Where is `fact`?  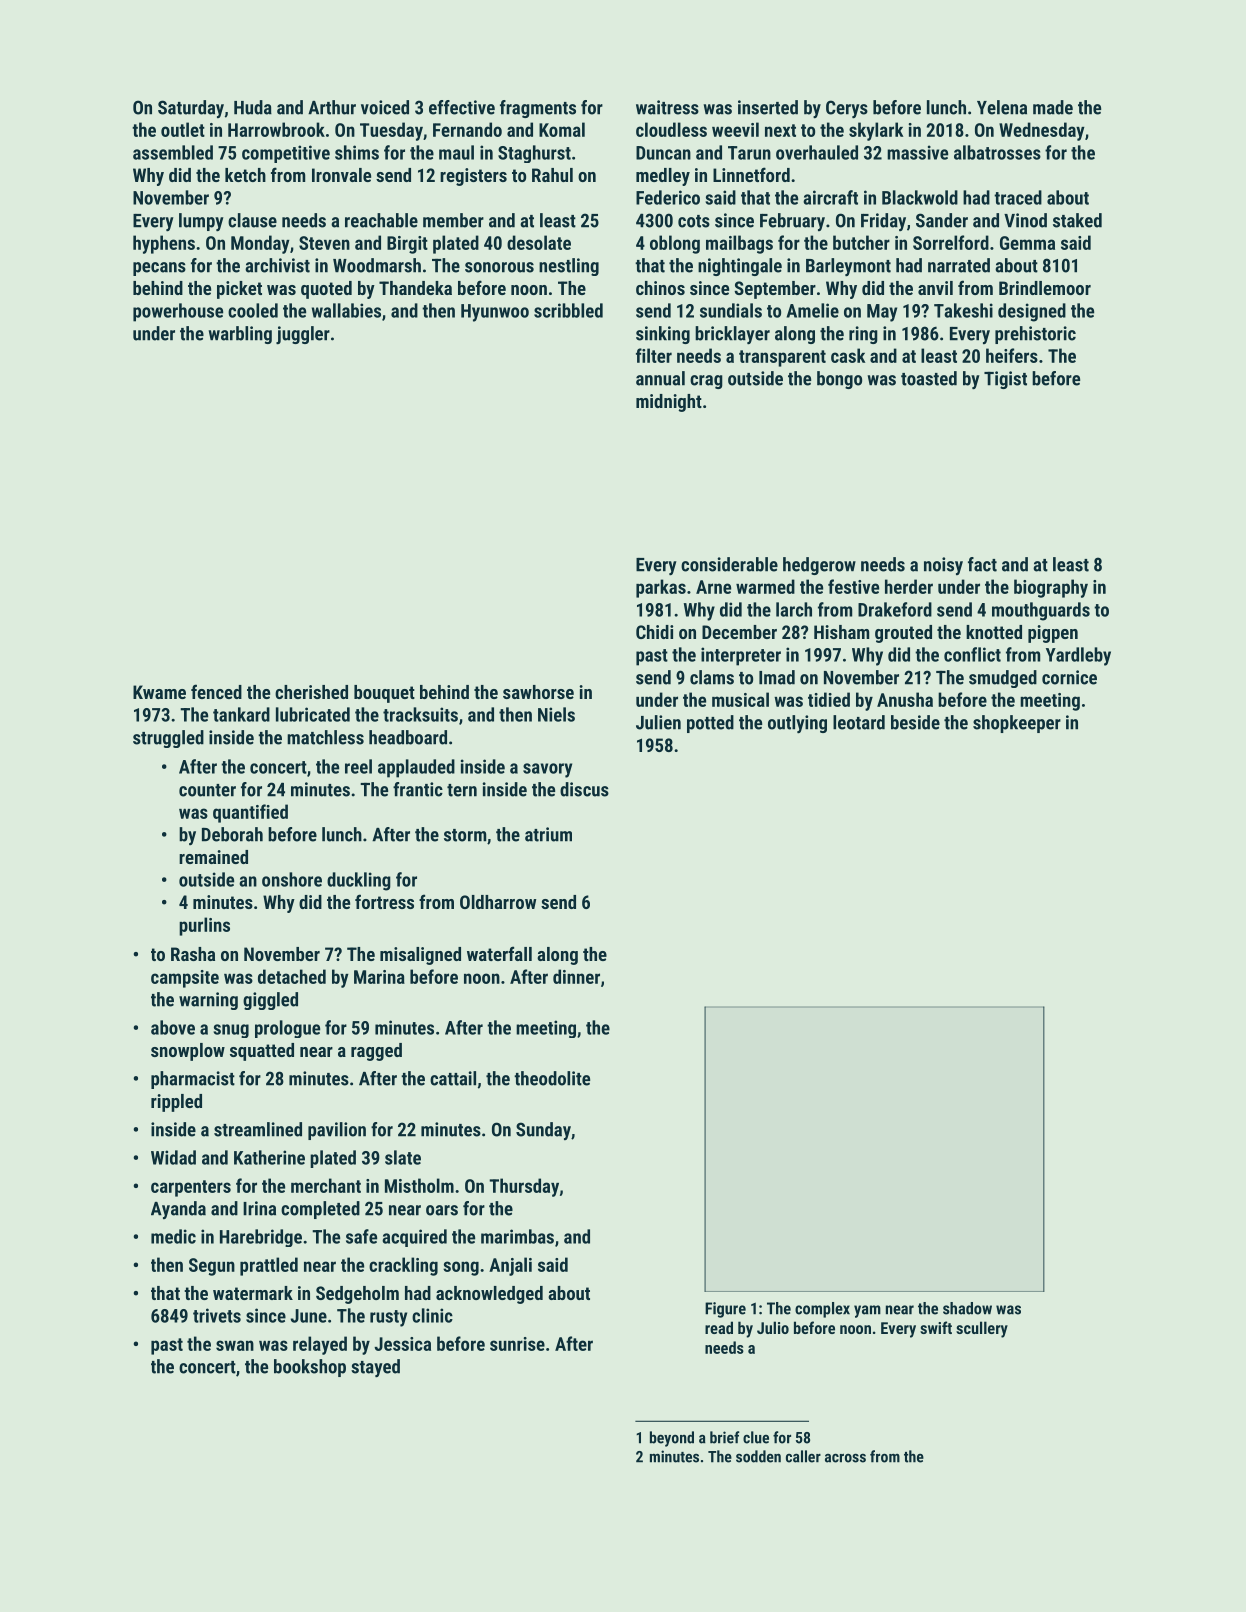
fact is located at coordinates (982, 564).
